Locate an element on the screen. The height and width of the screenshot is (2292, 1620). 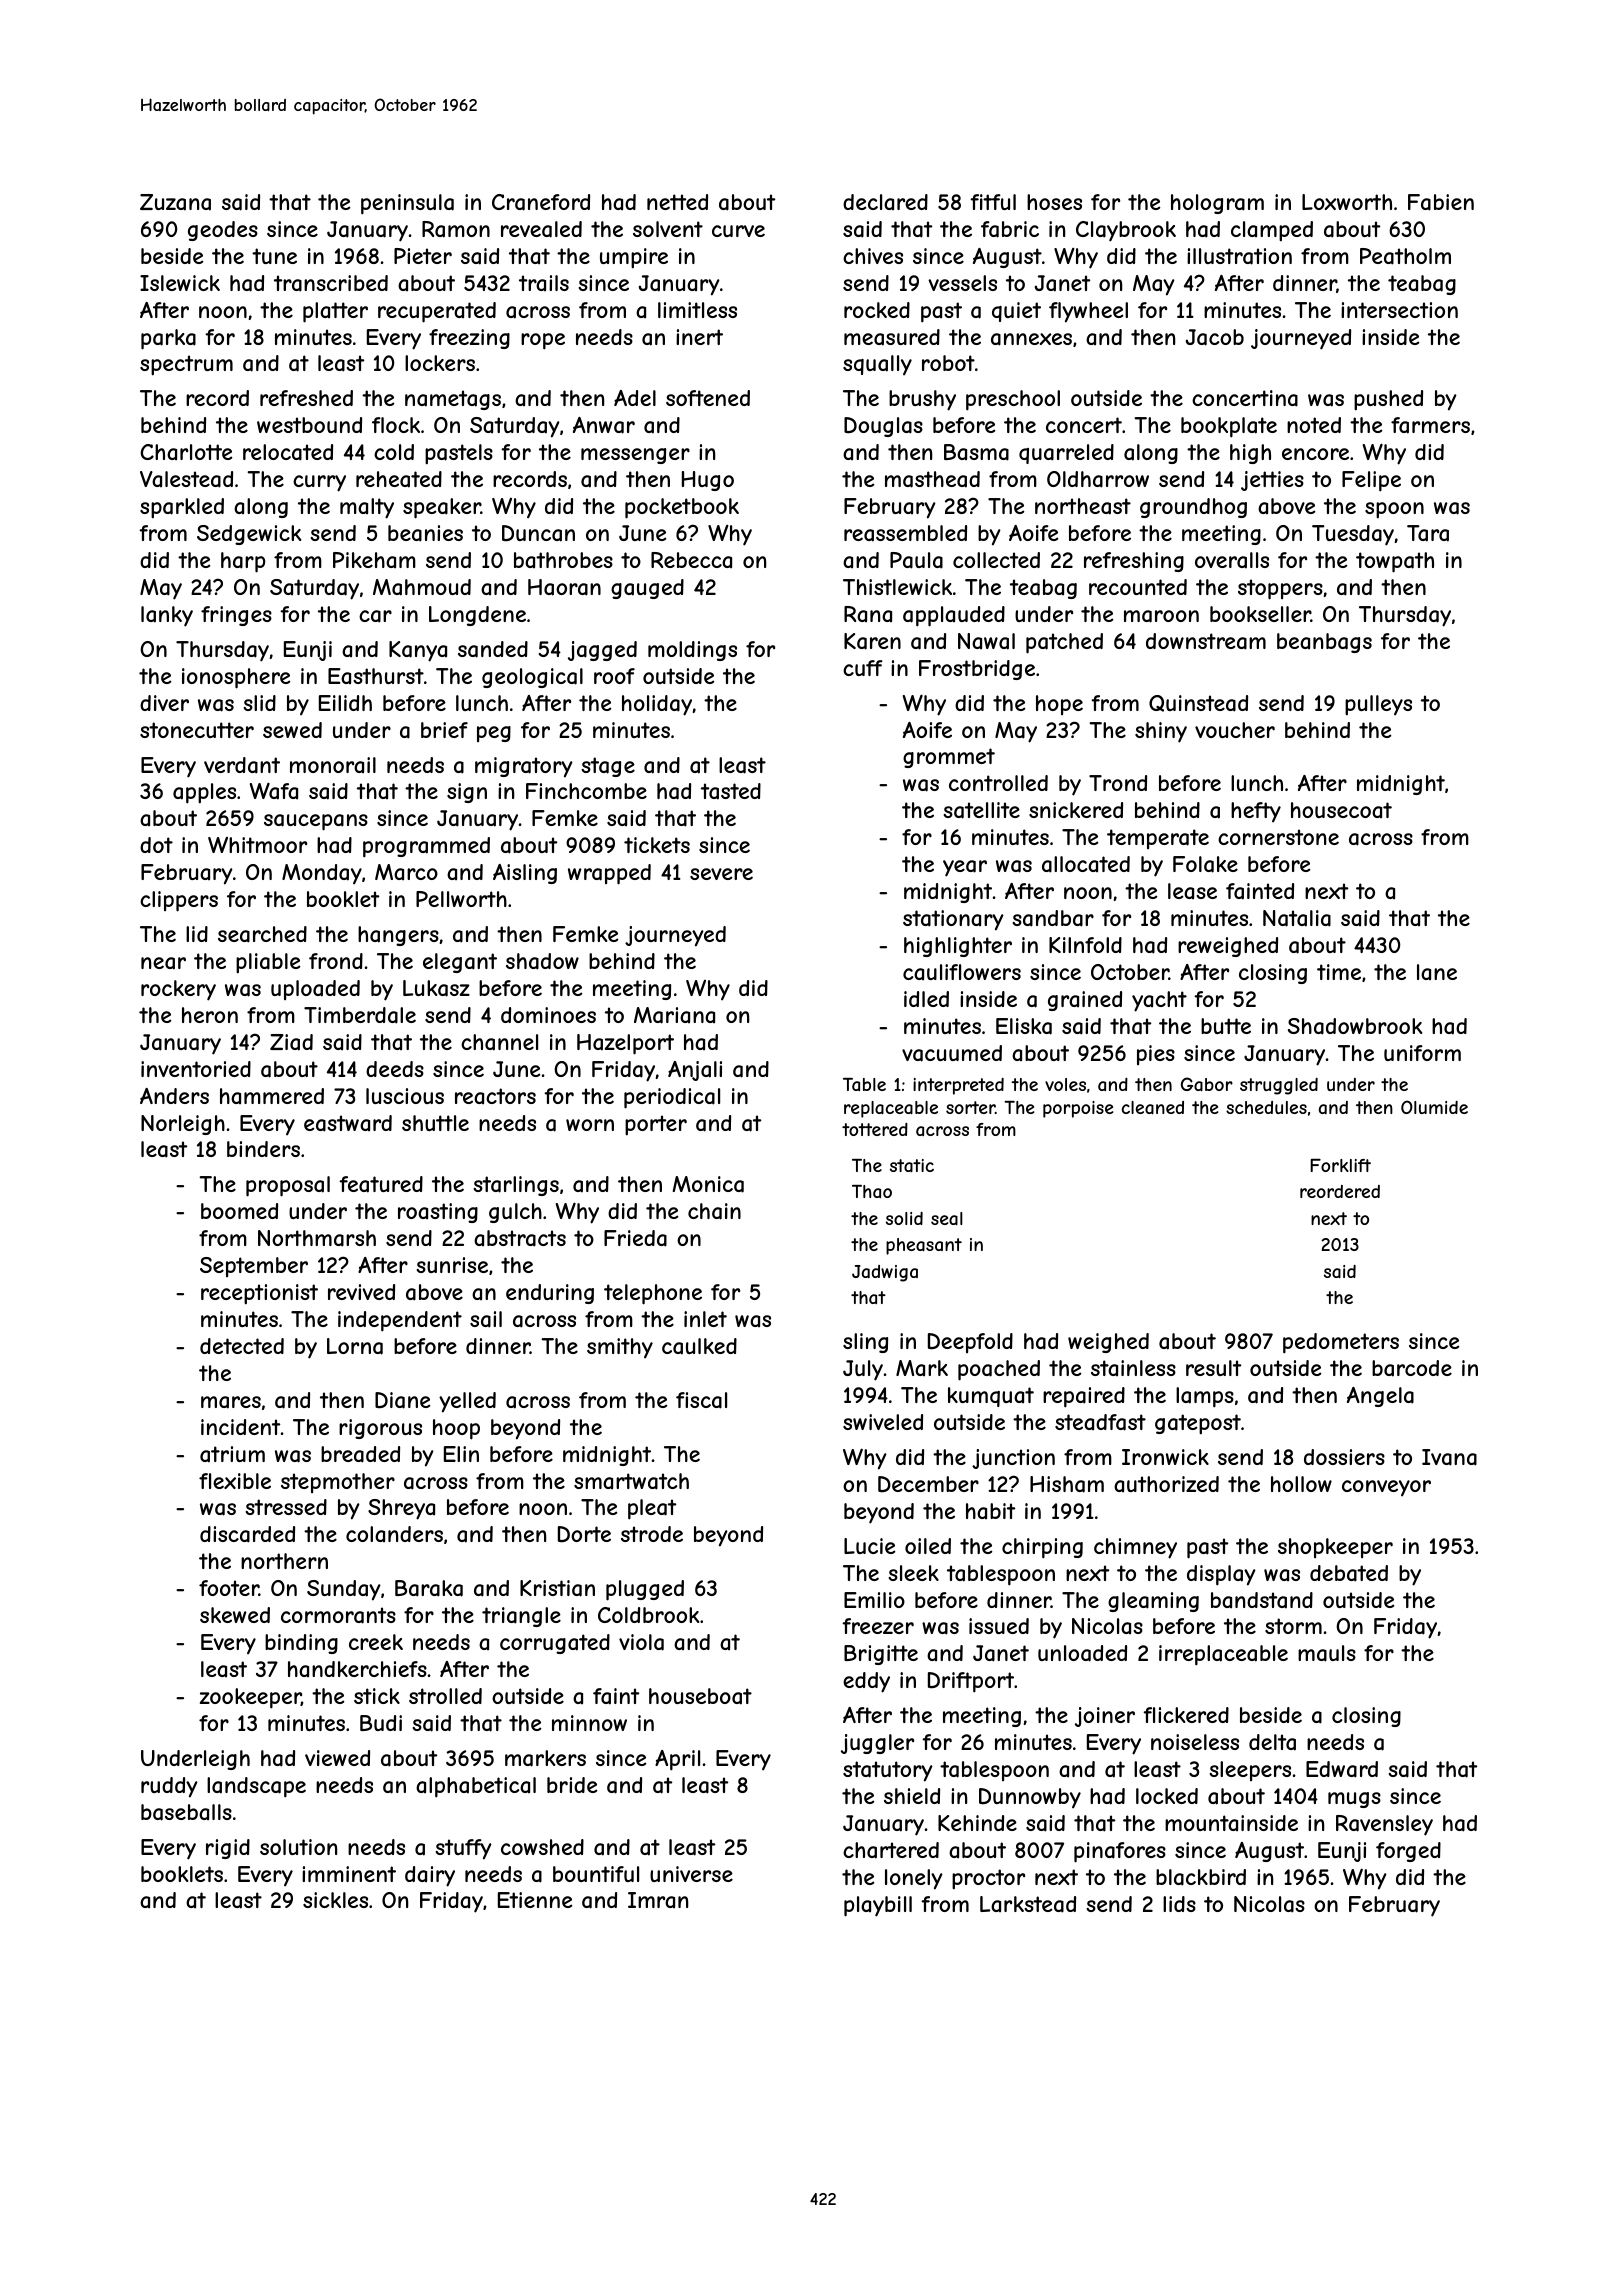
quiet is located at coordinates (1016, 312).
